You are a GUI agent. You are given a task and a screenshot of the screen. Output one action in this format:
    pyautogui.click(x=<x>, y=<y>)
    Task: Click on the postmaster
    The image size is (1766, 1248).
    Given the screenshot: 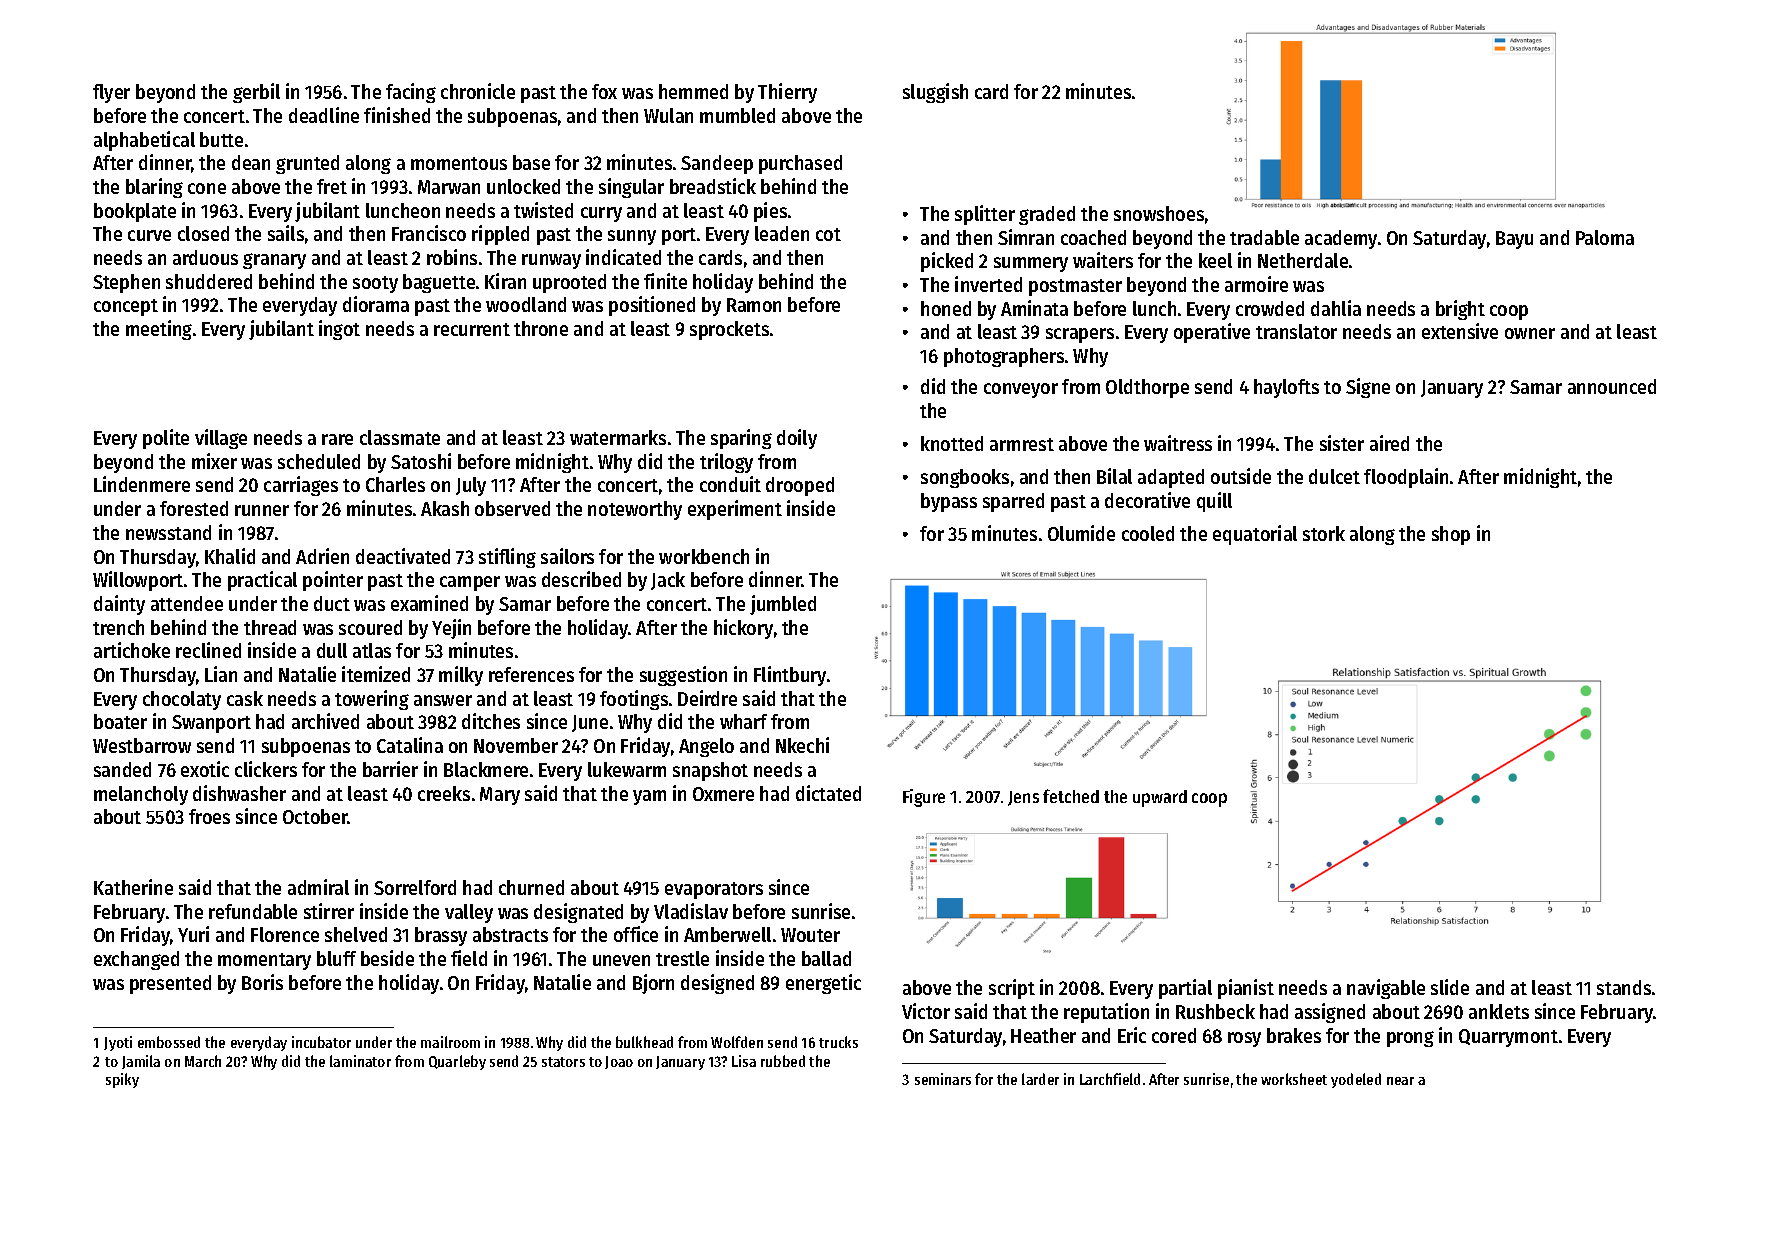 What is the action you would take?
    pyautogui.click(x=1075, y=287)
